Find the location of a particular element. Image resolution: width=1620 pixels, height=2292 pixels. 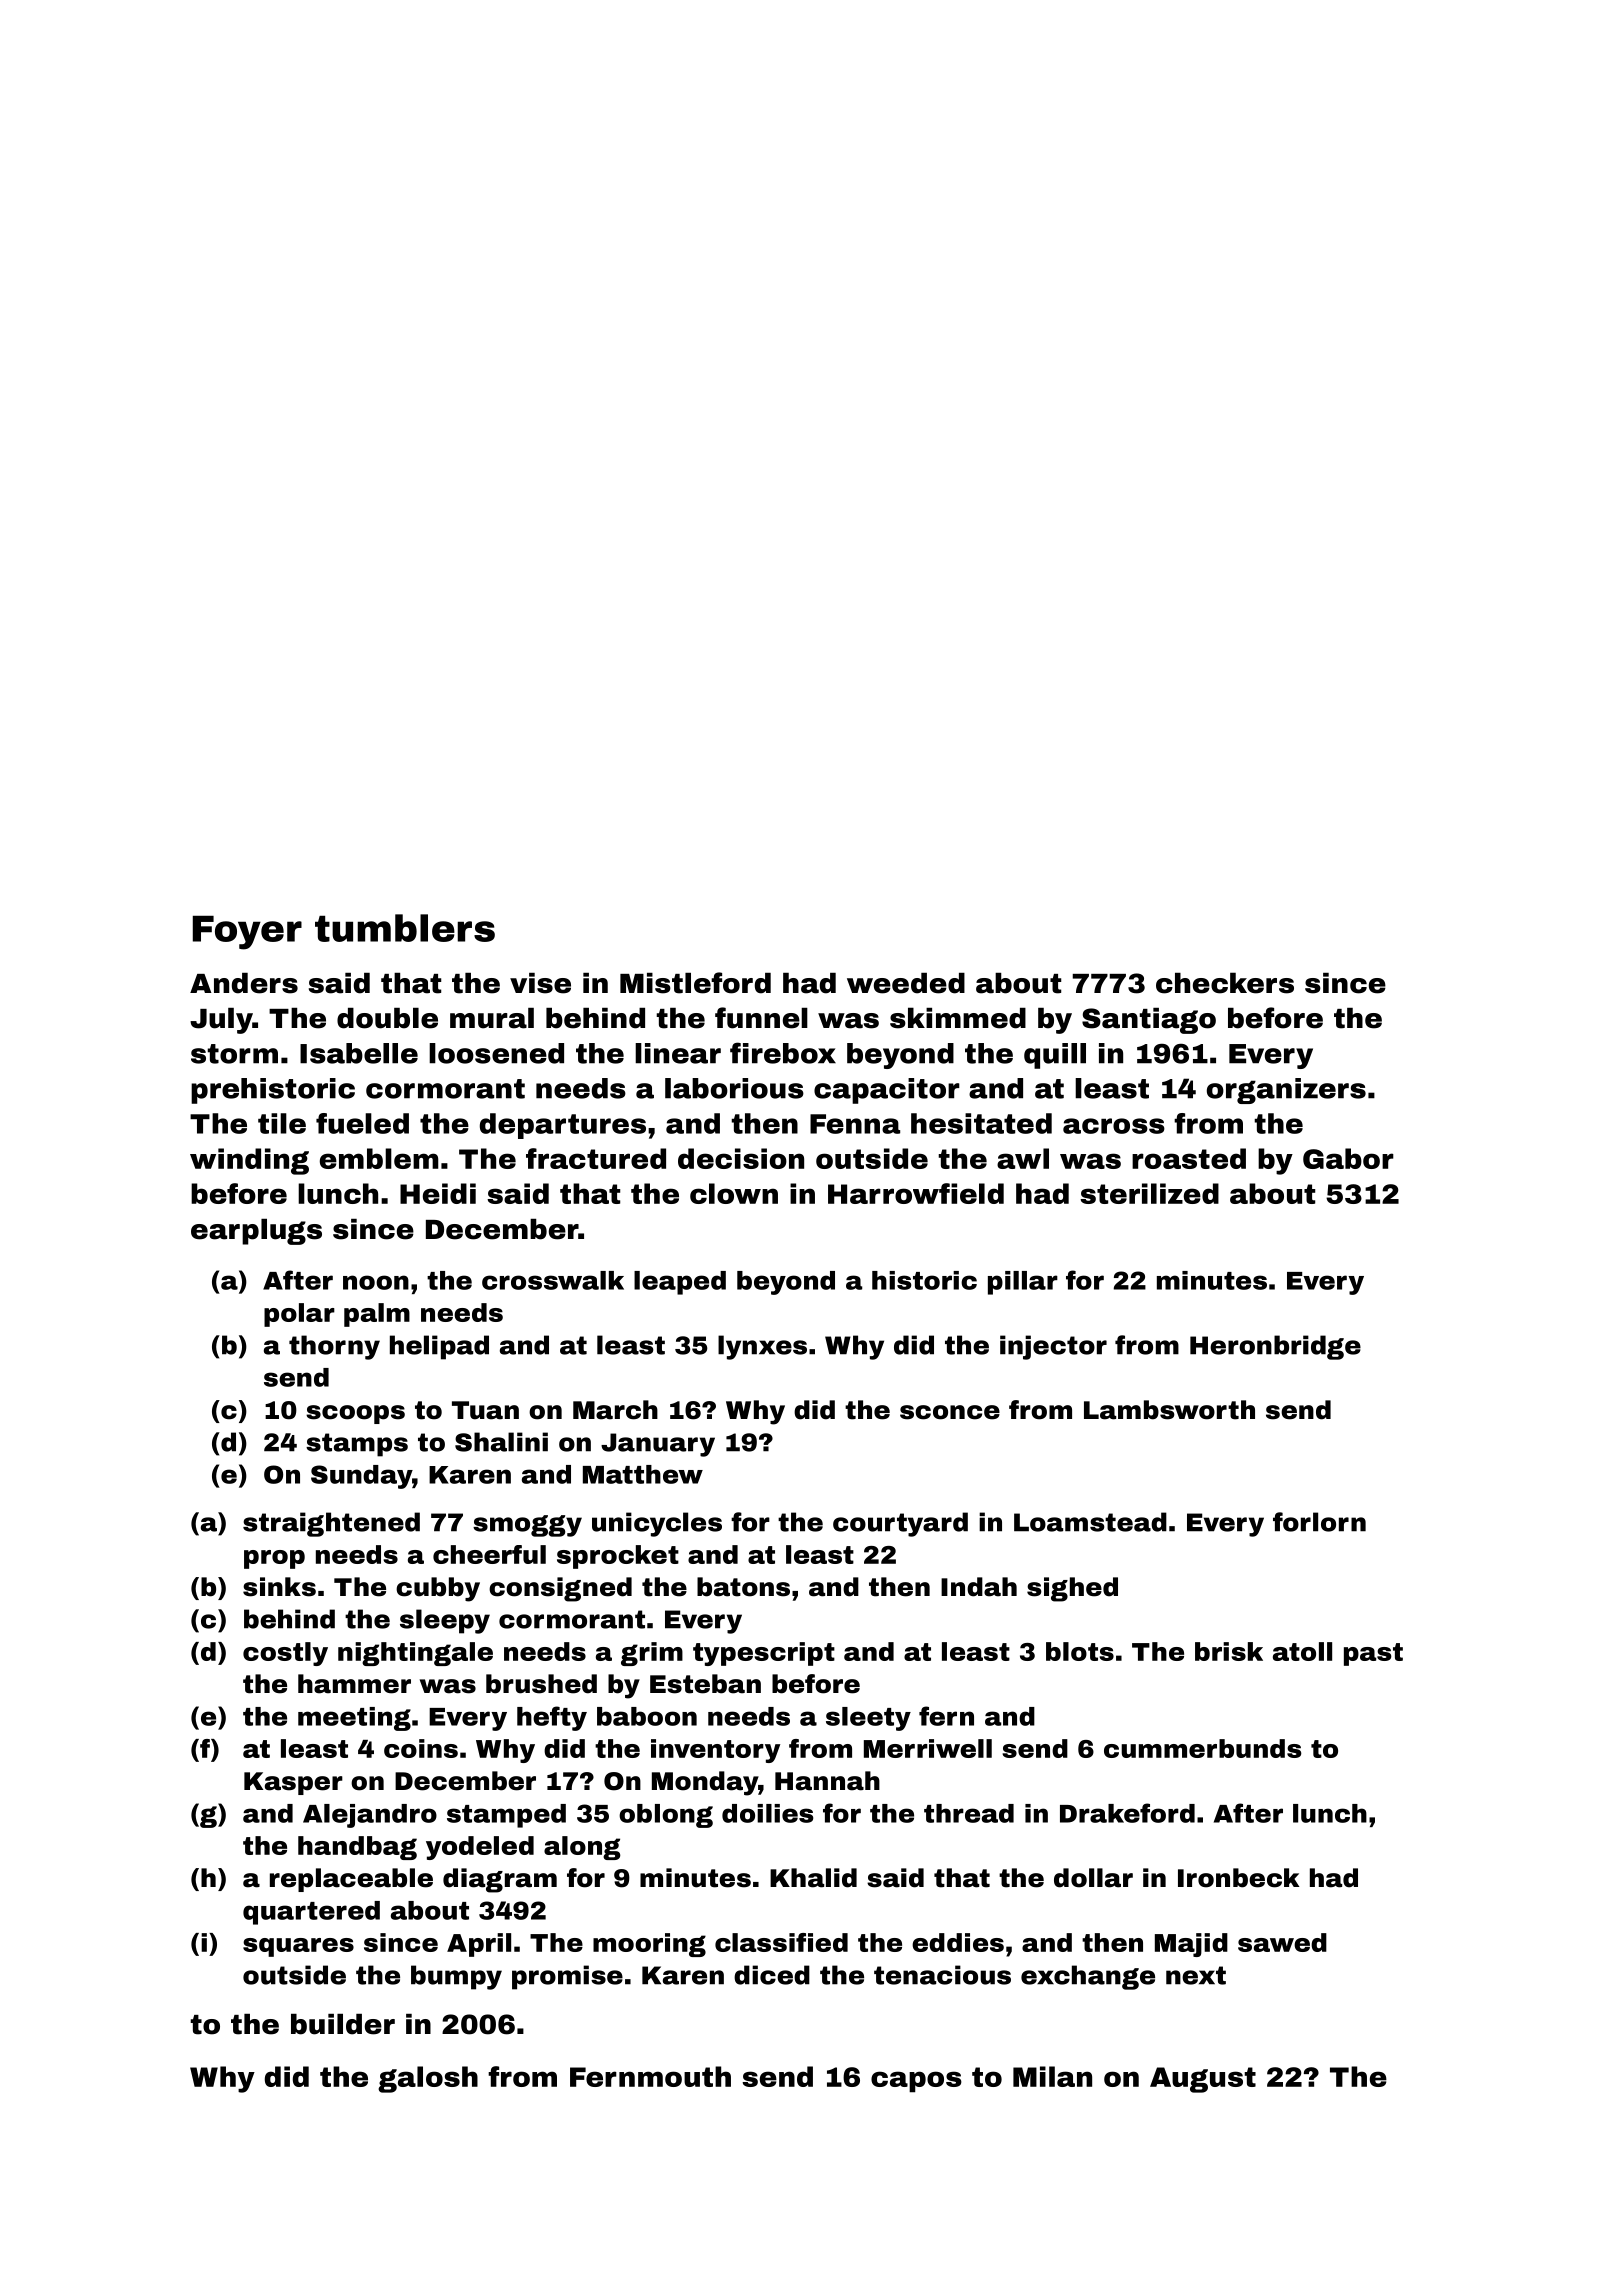

baboon is located at coordinates (647, 1716).
